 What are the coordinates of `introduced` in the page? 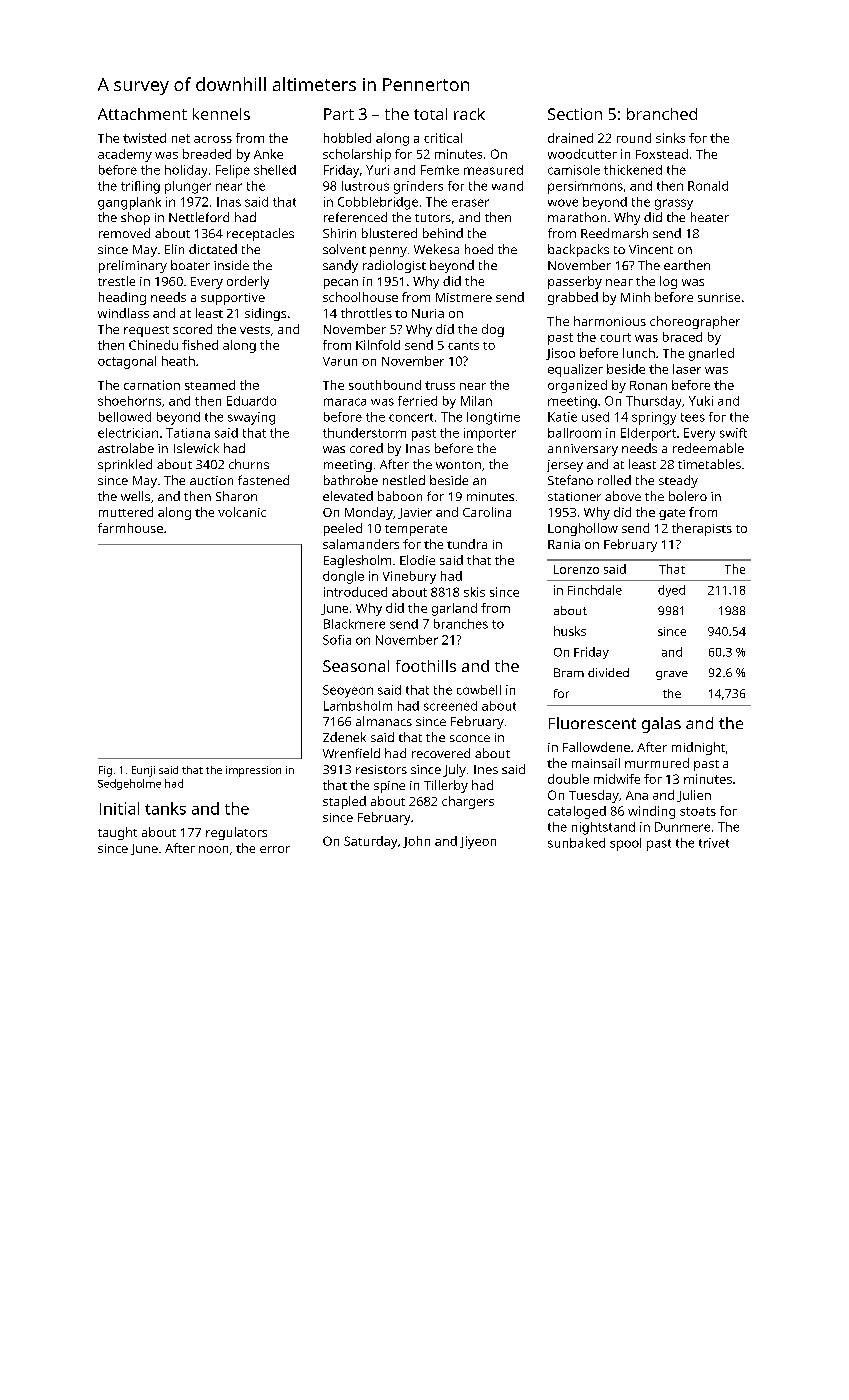 It's located at (355, 592).
